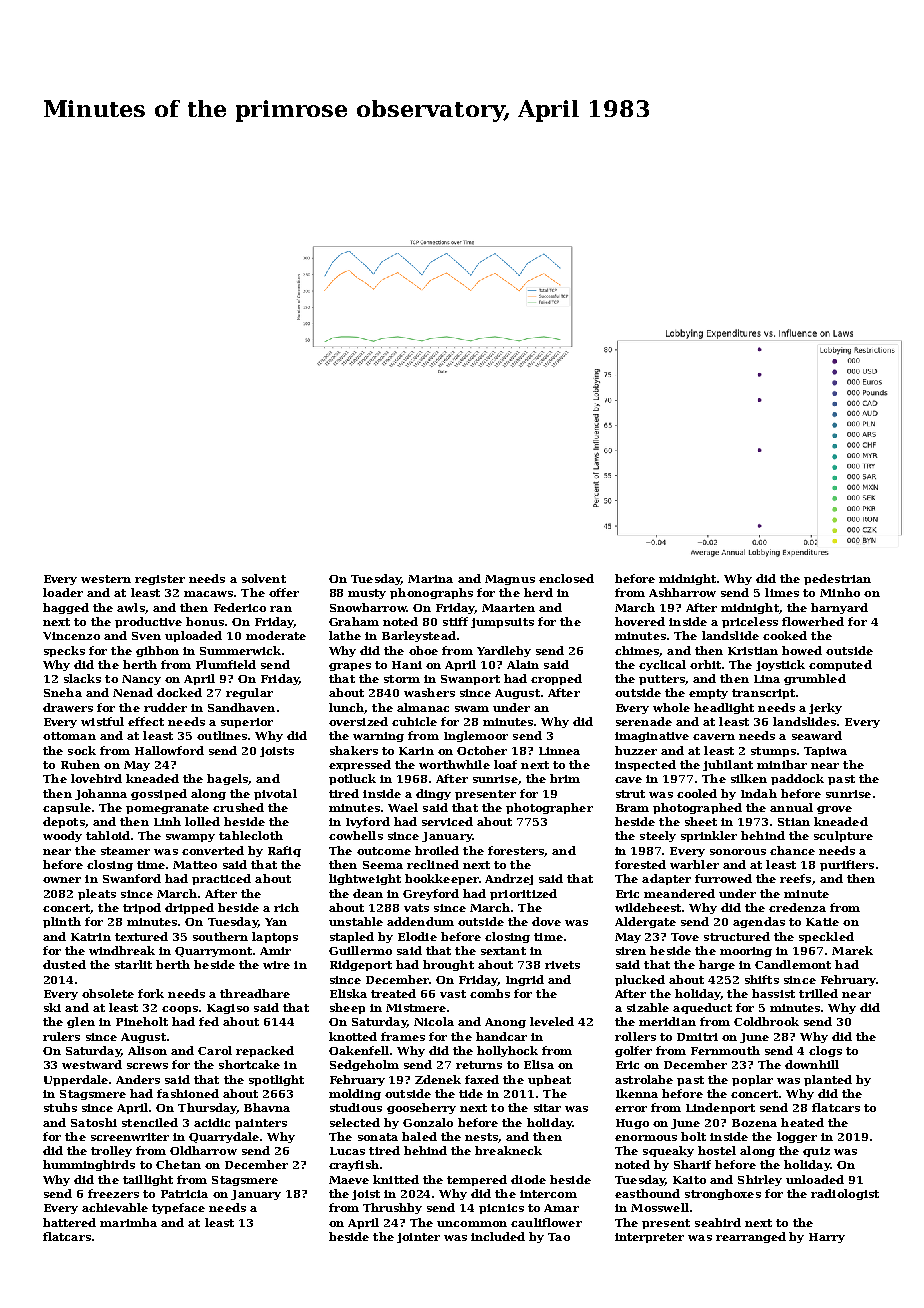 The height and width of the screenshot is (1308, 924). Describe the element at coordinates (682, 592) in the screenshot. I see `Ashbarrow` at that location.
